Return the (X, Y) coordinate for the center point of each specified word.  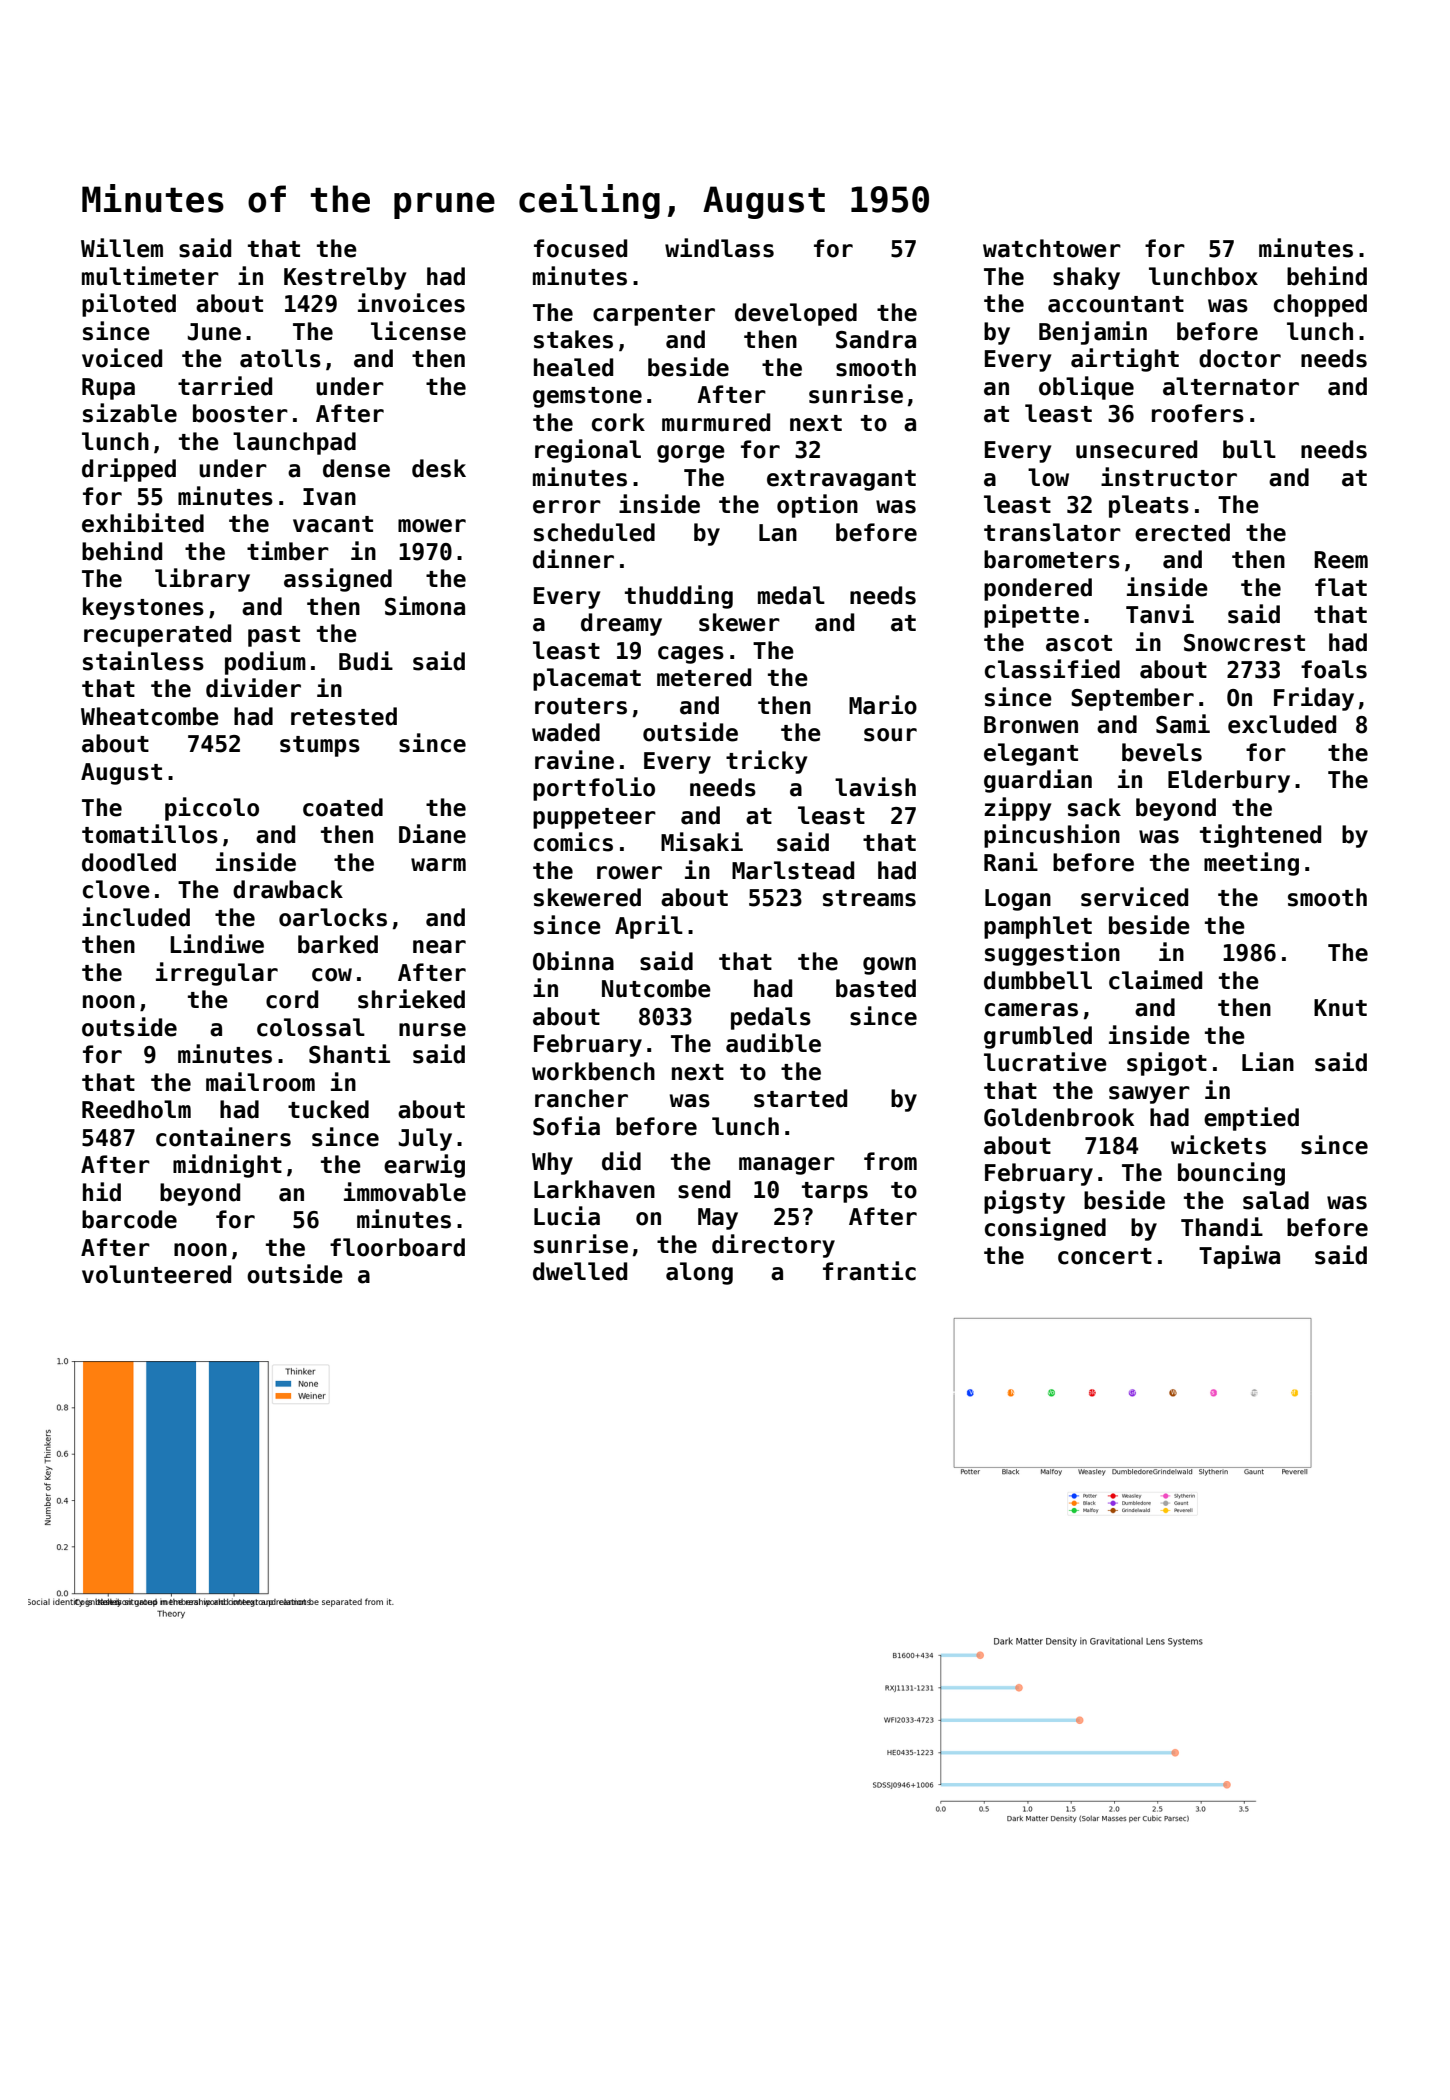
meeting (1251, 864)
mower (432, 526)
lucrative (1045, 1062)
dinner (573, 559)
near (439, 947)
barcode (129, 1219)
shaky (1086, 278)
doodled (129, 862)
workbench (593, 1071)
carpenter (654, 315)
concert (1105, 1256)
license (418, 331)
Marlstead (793, 870)
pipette (1031, 616)
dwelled (580, 1271)
